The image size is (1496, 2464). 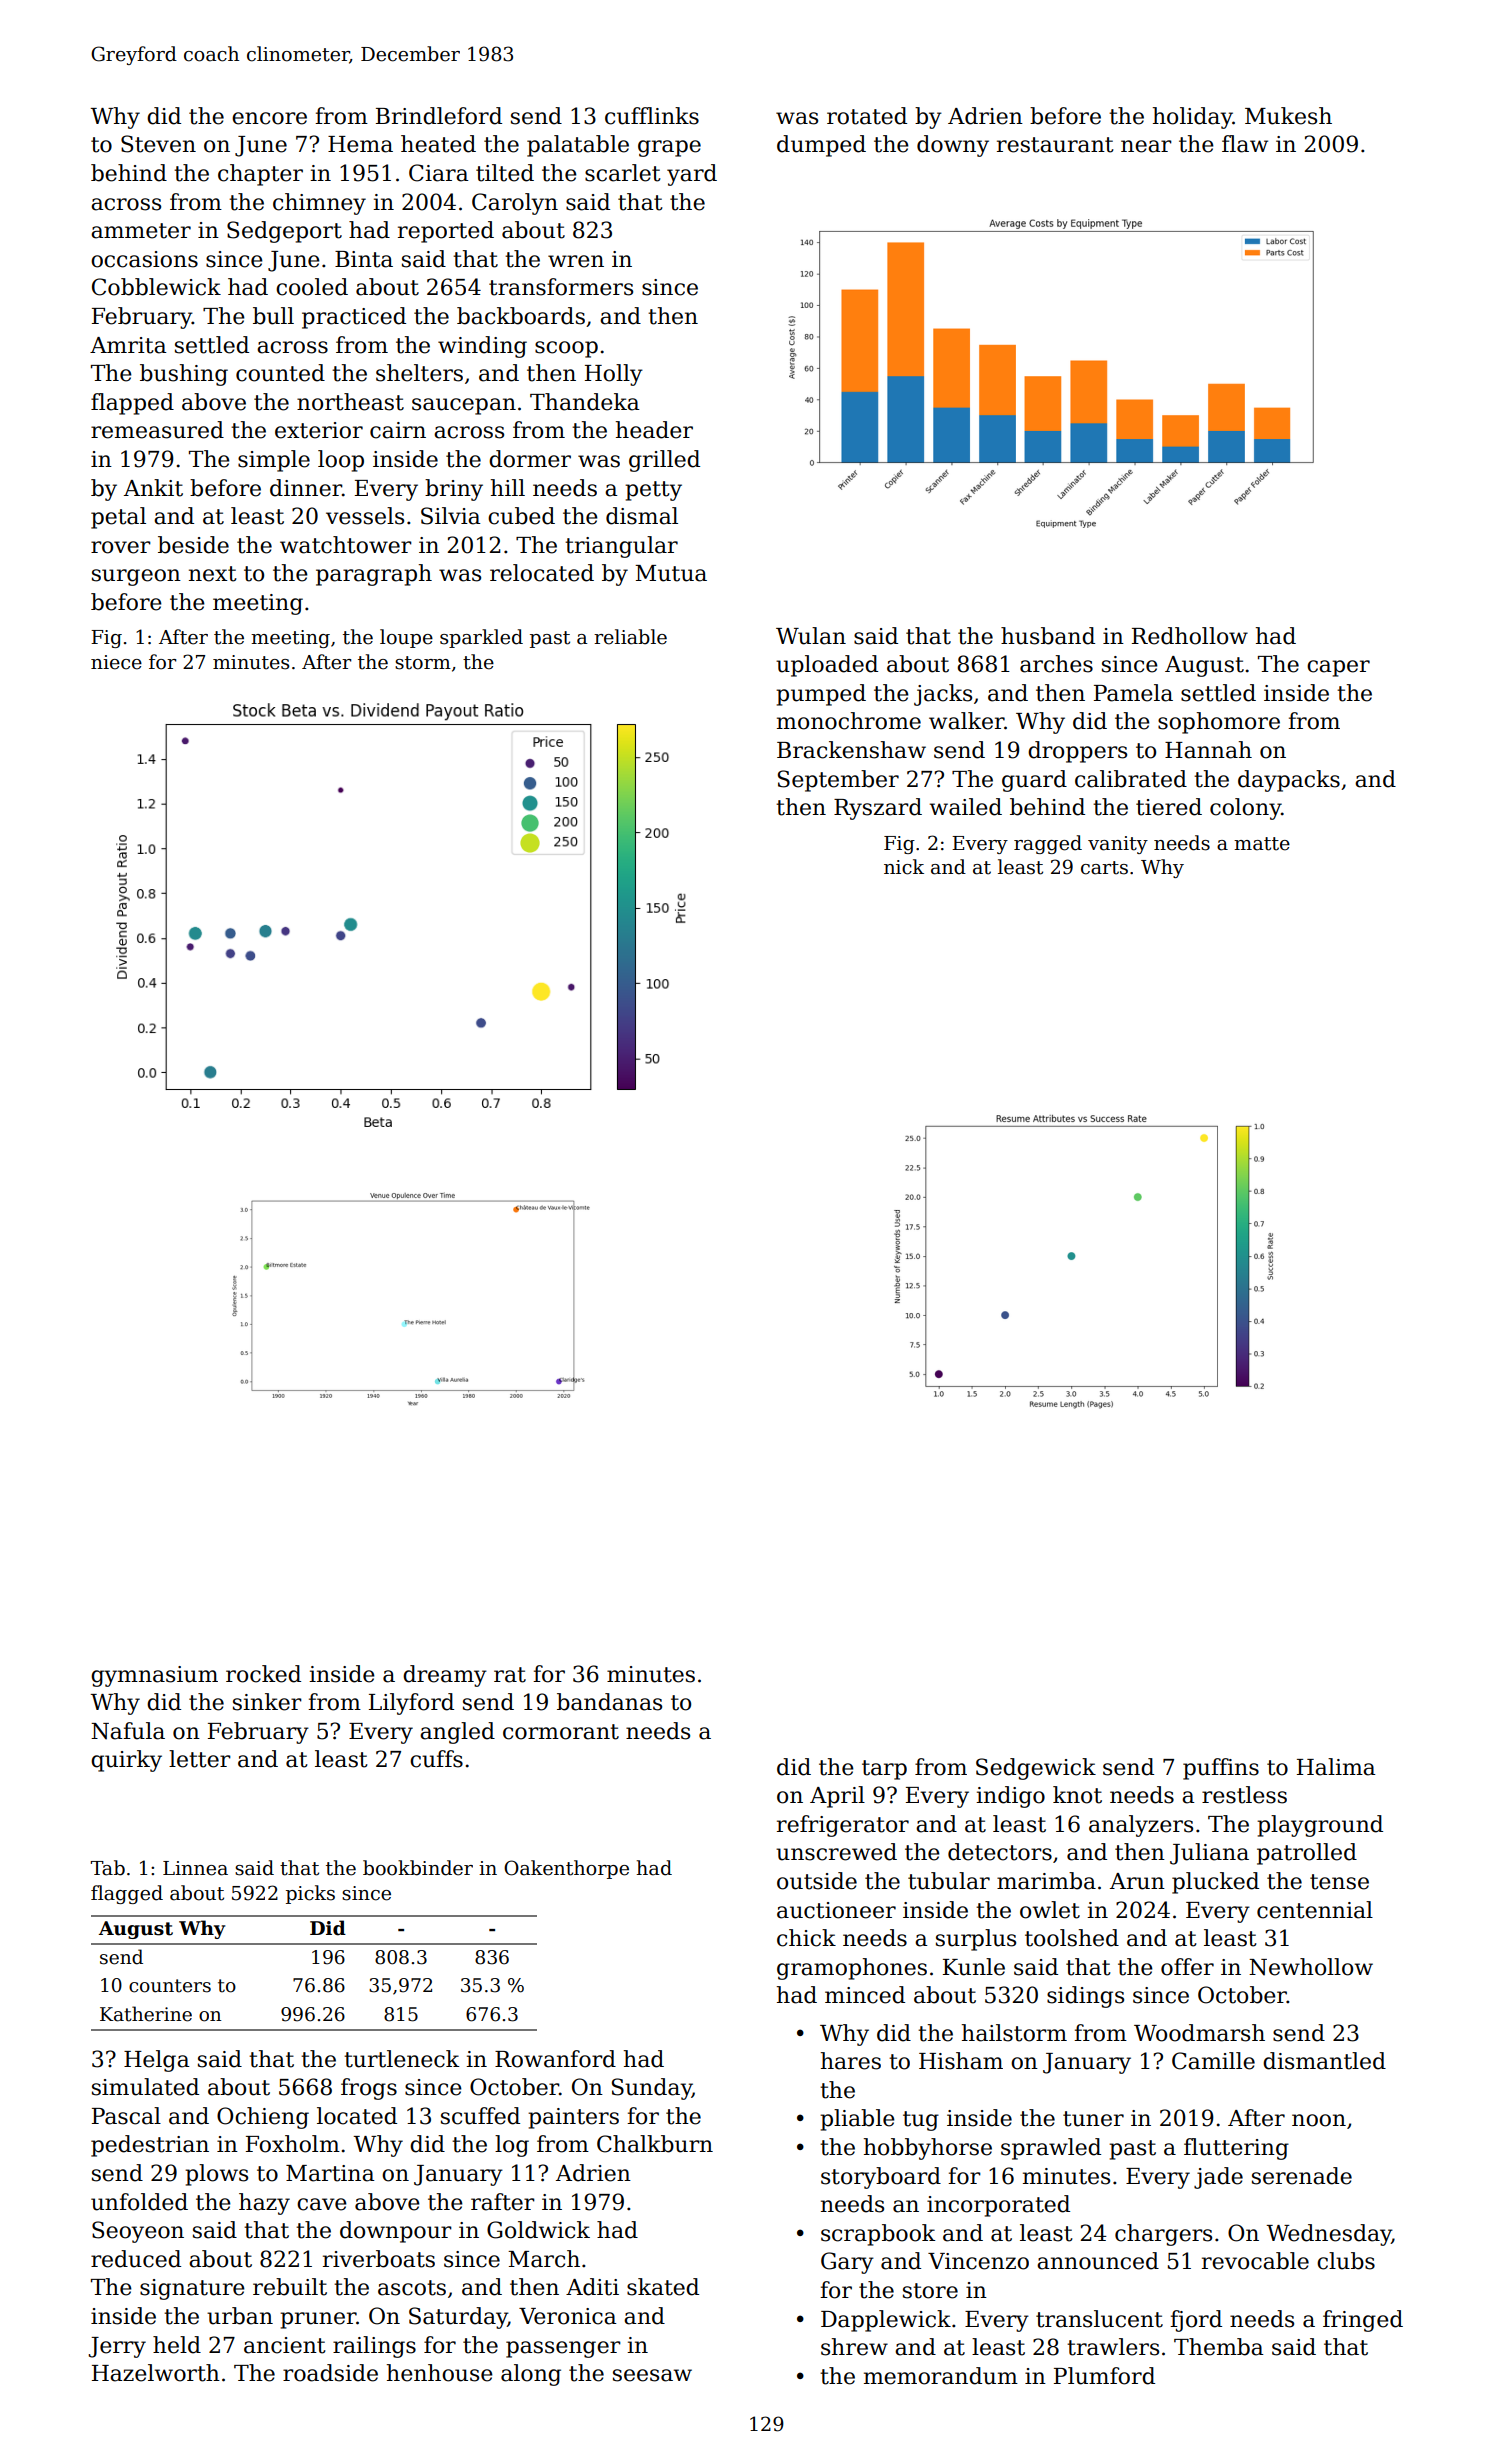 What do you see at coordinates (1221, 1769) in the screenshot?
I see `puffins` at bounding box center [1221, 1769].
